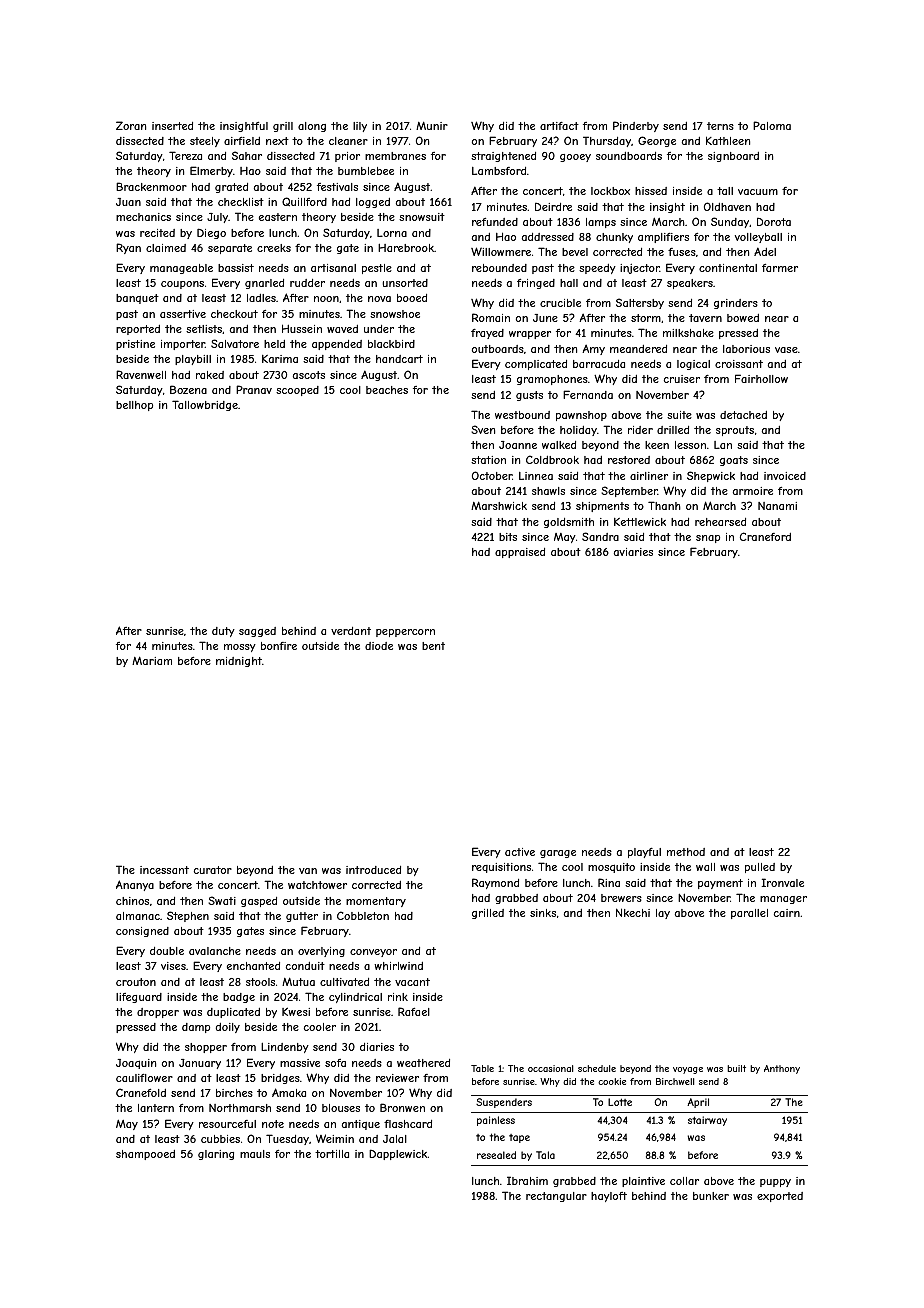 This page has width=924, height=1308. Describe the element at coordinates (144, 1078) in the page. I see `cauliflower` at that location.
